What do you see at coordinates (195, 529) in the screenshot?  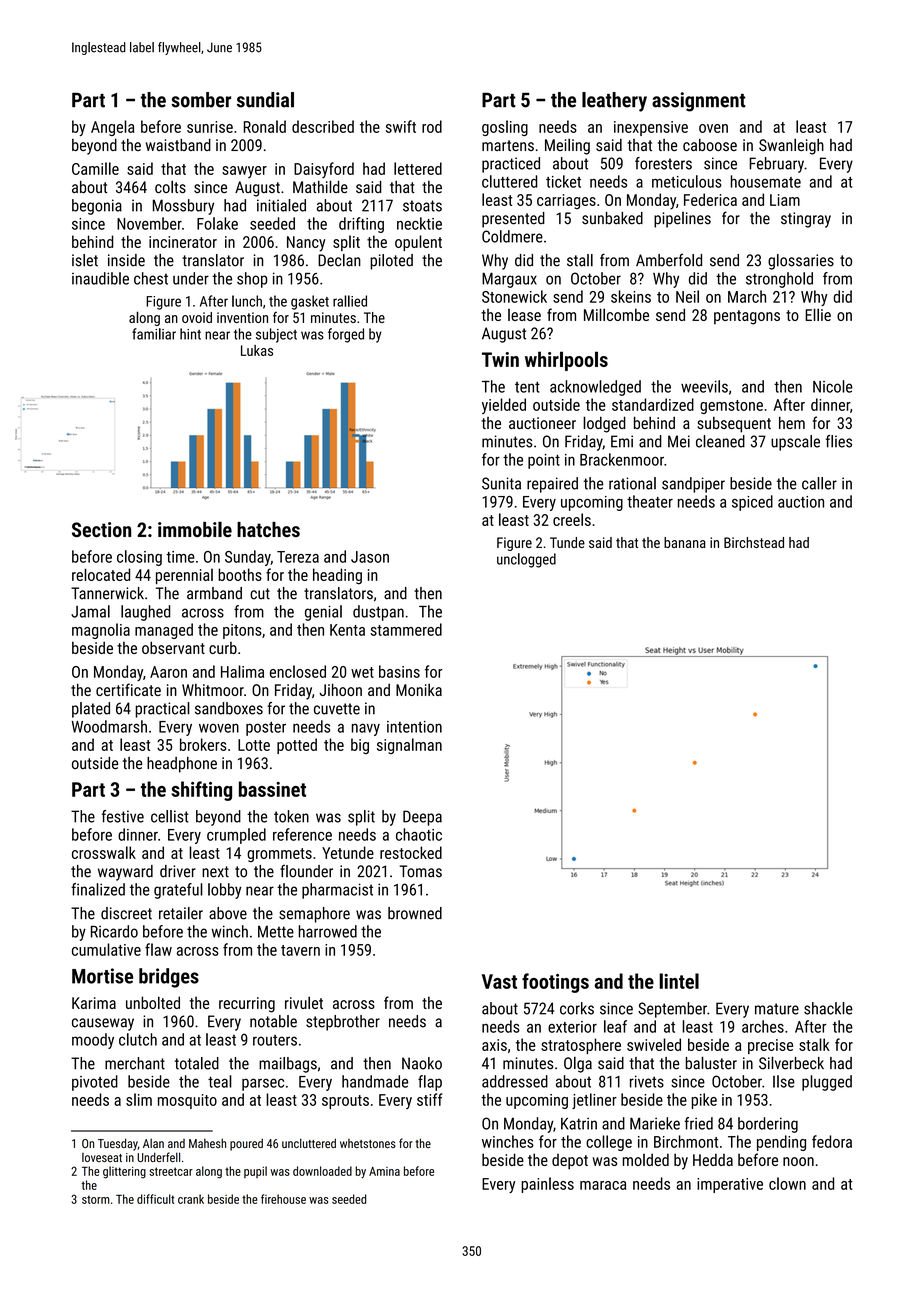 I see `immobile` at bounding box center [195, 529].
